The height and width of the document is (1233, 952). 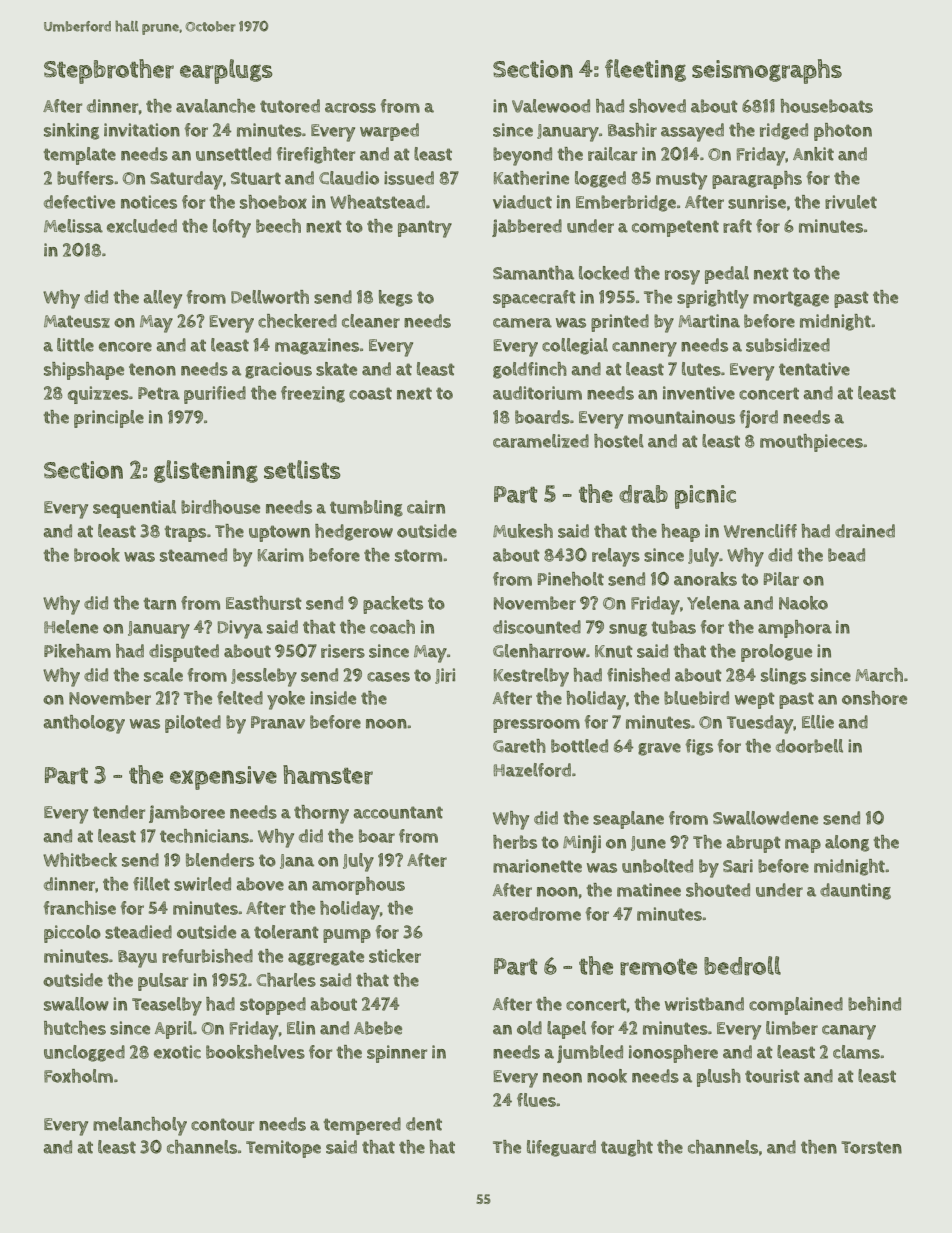 What do you see at coordinates (97, 555) in the document?
I see `brook` at bounding box center [97, 555].
